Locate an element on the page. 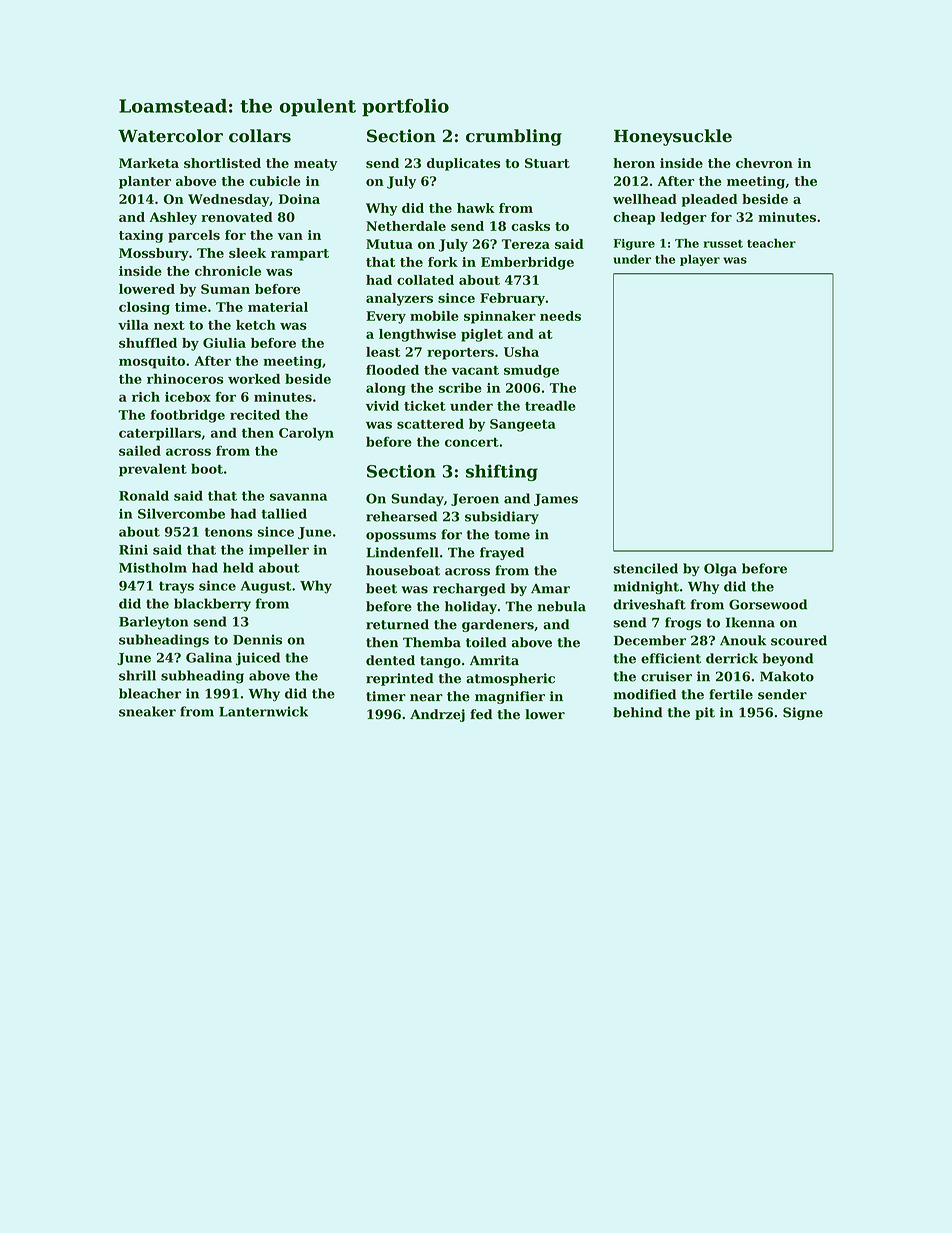 The image size is (952, 1233). Emberbridge is located at coordinates (527, 263).
